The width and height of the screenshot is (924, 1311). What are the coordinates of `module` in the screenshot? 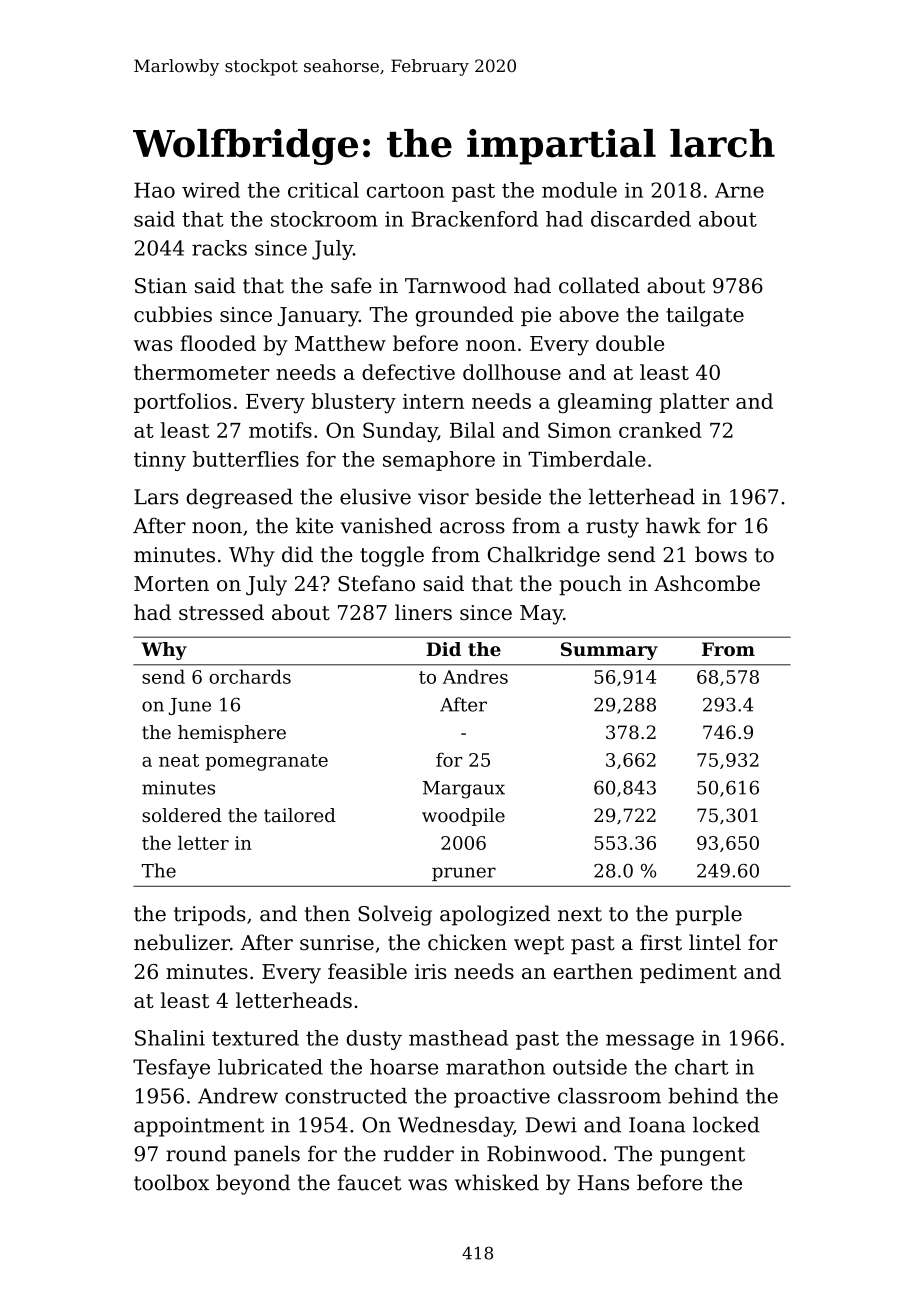 It's located at (579, 190).
